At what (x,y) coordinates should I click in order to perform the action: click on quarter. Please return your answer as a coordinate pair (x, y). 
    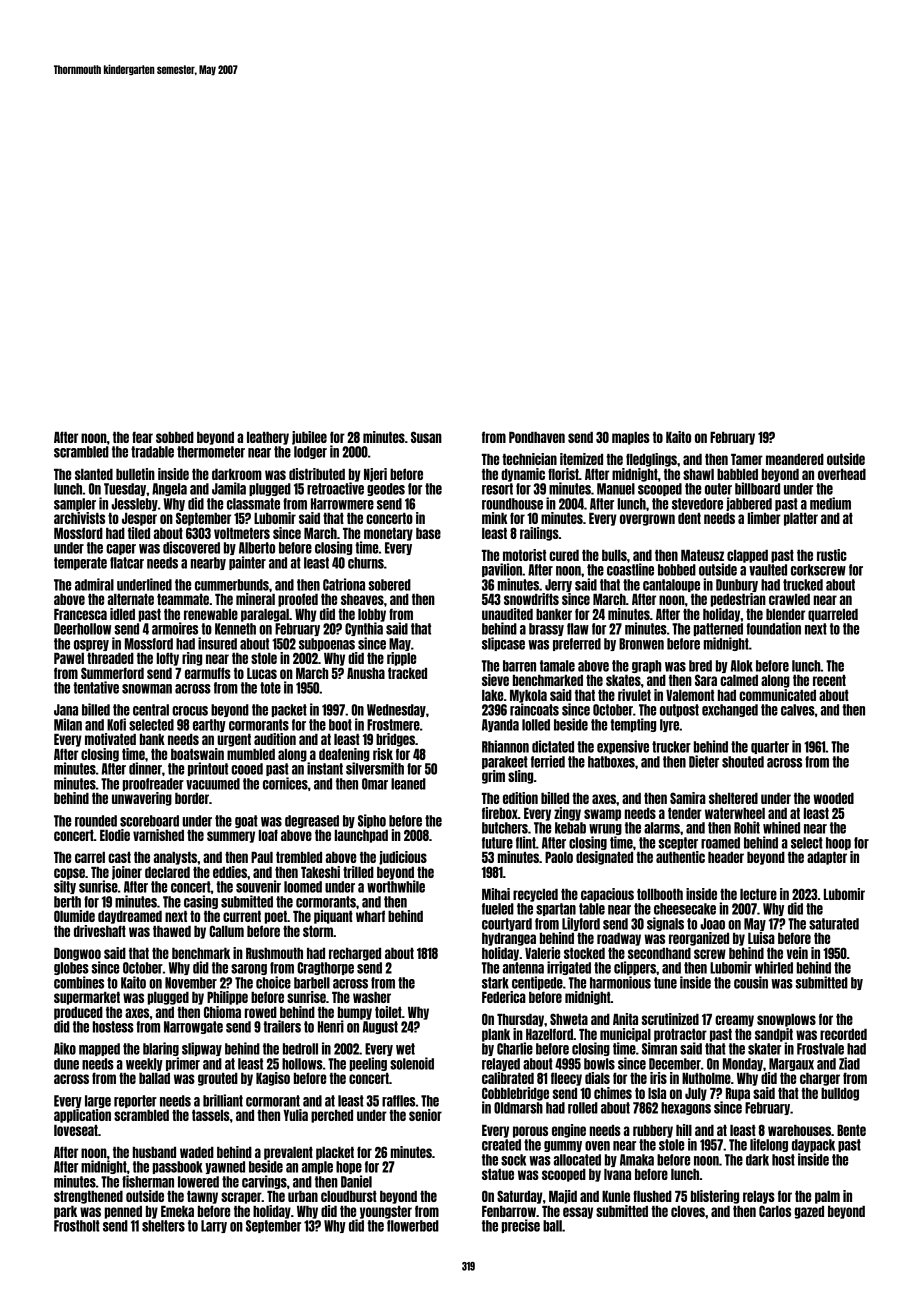
    Looking at the image, I should click on (770, 747).
